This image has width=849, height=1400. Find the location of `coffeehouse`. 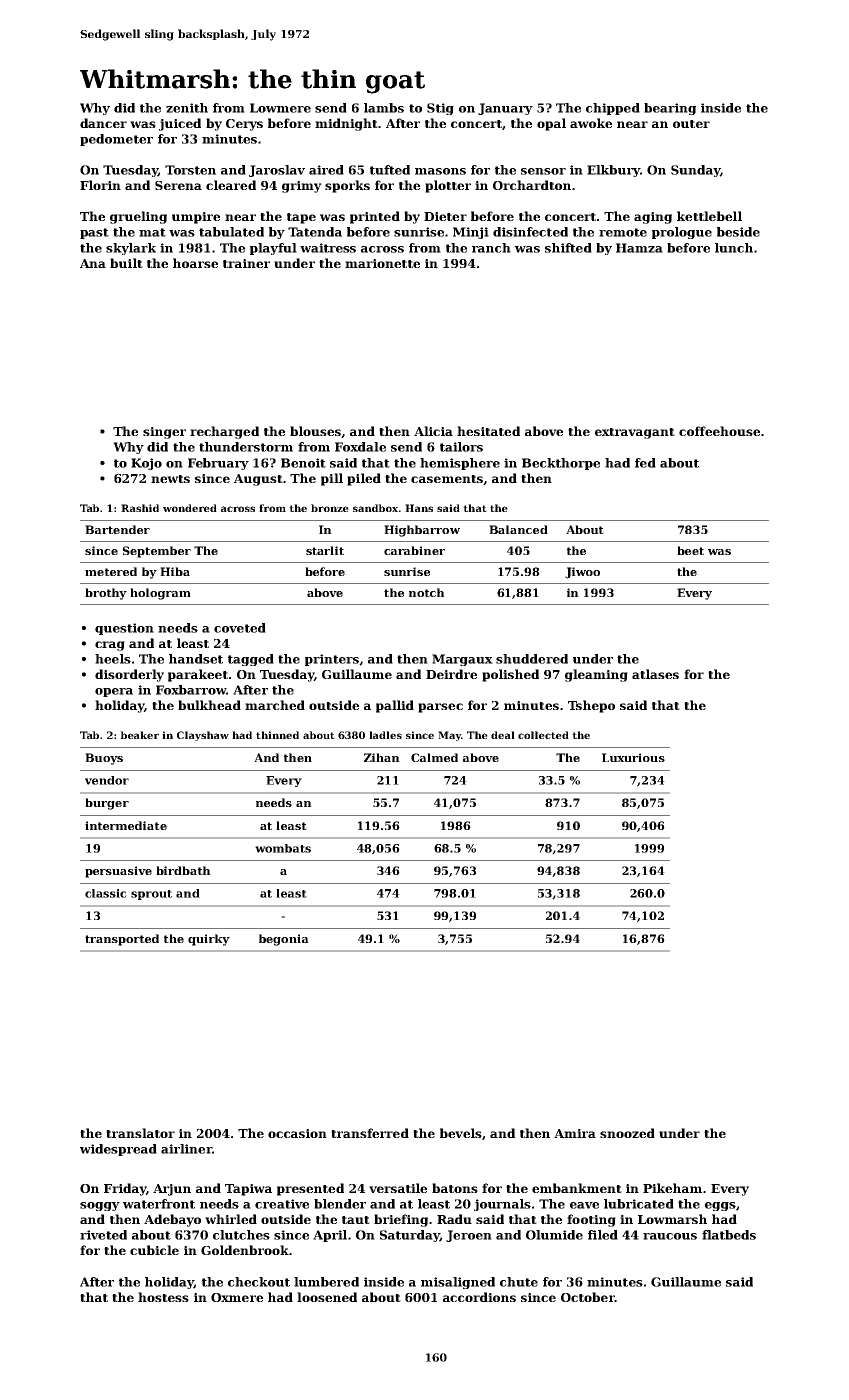

coffeehouse is located at coordinates (719, 431).
